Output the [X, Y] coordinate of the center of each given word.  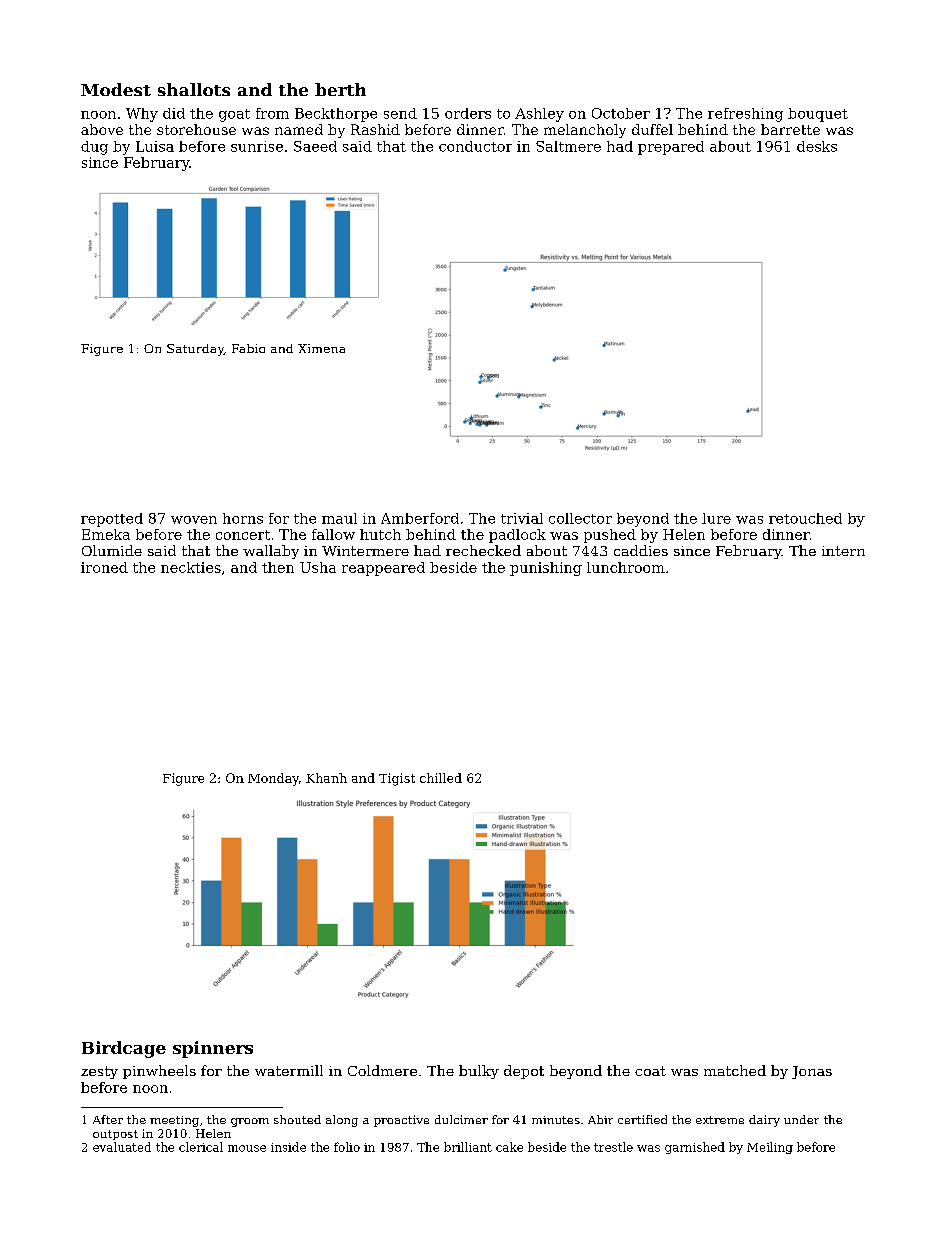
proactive [401, 1121]
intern [843, 551]
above [102, 129]
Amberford [420, 518]
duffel [652, 129]
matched [735, 1070]
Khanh [326, 778]
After [108, 1119]
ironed [104, 567]
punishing [546, 569]
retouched [805, 518]
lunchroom [626, 567]
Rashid [375, 129]
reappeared [383, 569]
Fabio [248, 348]
